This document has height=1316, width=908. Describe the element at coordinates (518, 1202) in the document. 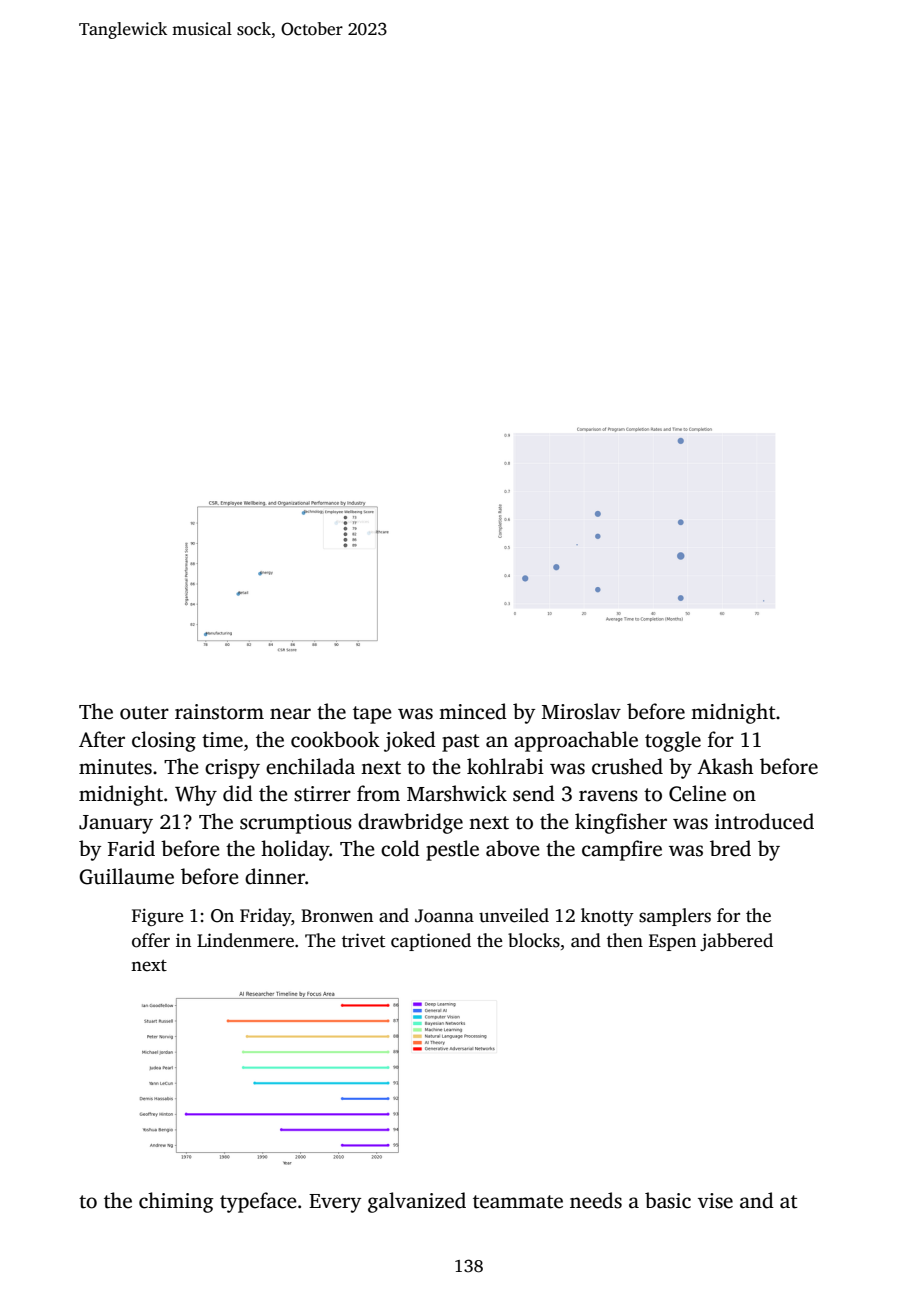

I see `teammate` at that location.
